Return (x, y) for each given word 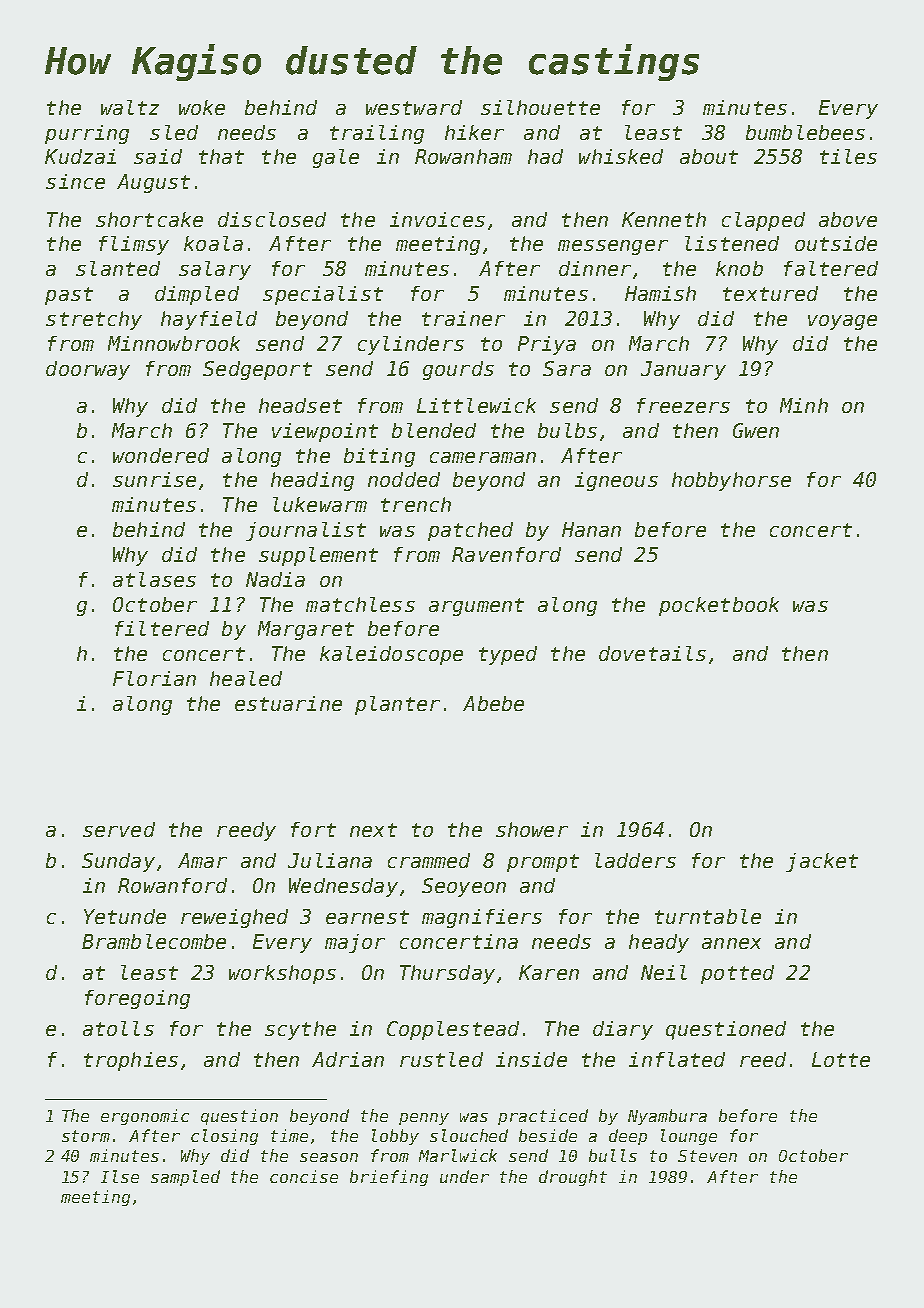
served (119, 829)
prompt (543, 863)
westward (414, 107)
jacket (822, 862)
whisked (621, 156)
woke (202, 107)
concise (304, 1176)
